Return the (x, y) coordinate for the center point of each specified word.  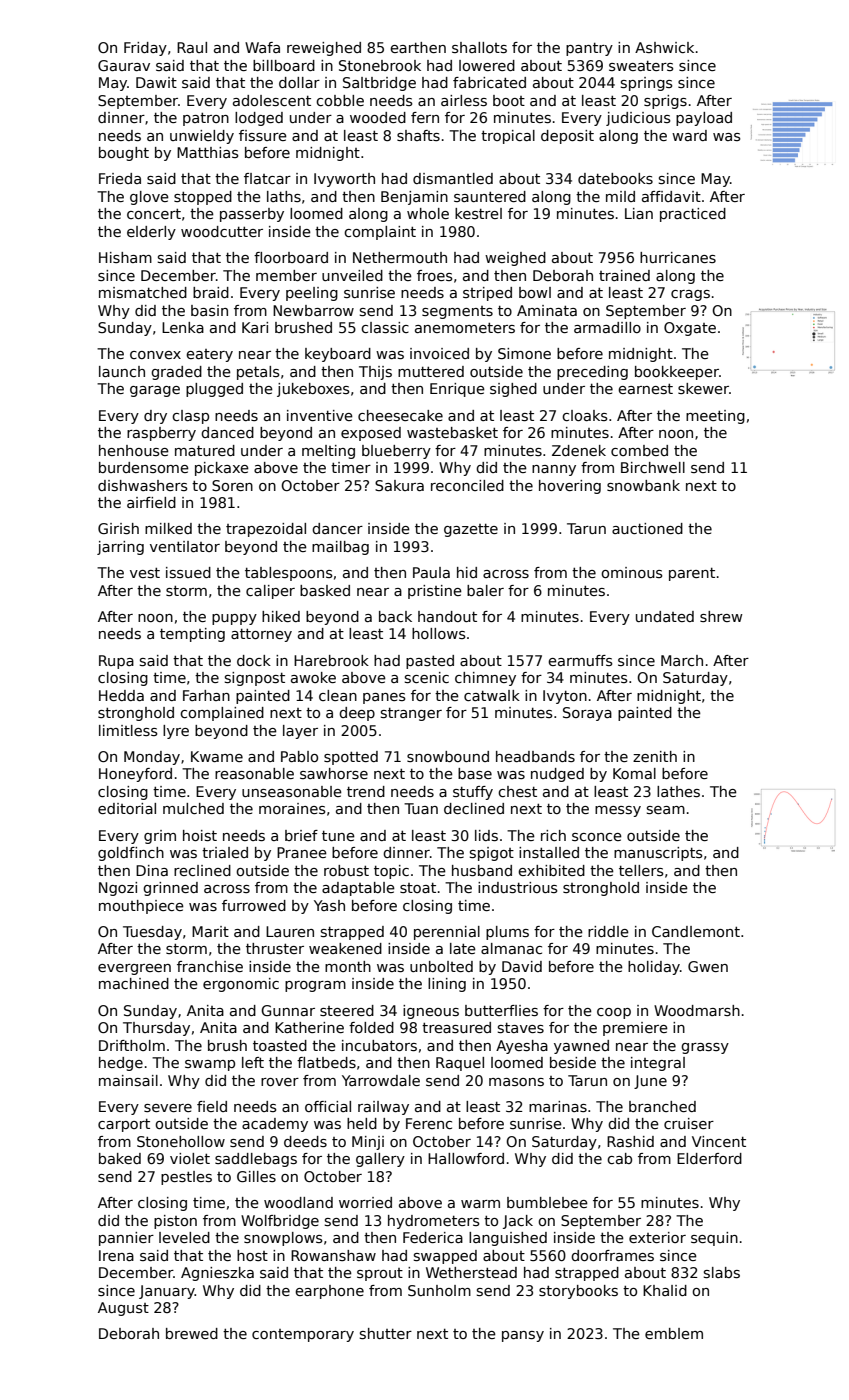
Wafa (262, 47)
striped (487, 294)
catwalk (492, 695)
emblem (674, 1333)
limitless (128, 730)
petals (258, 373)
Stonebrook (380, 65)
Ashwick (664, 47)
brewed (192, 1333)
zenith (655, 756)
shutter (386, 1333)
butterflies (501, 1010)
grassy (705, 1048)
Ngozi (118, 889)
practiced (693, 215)
